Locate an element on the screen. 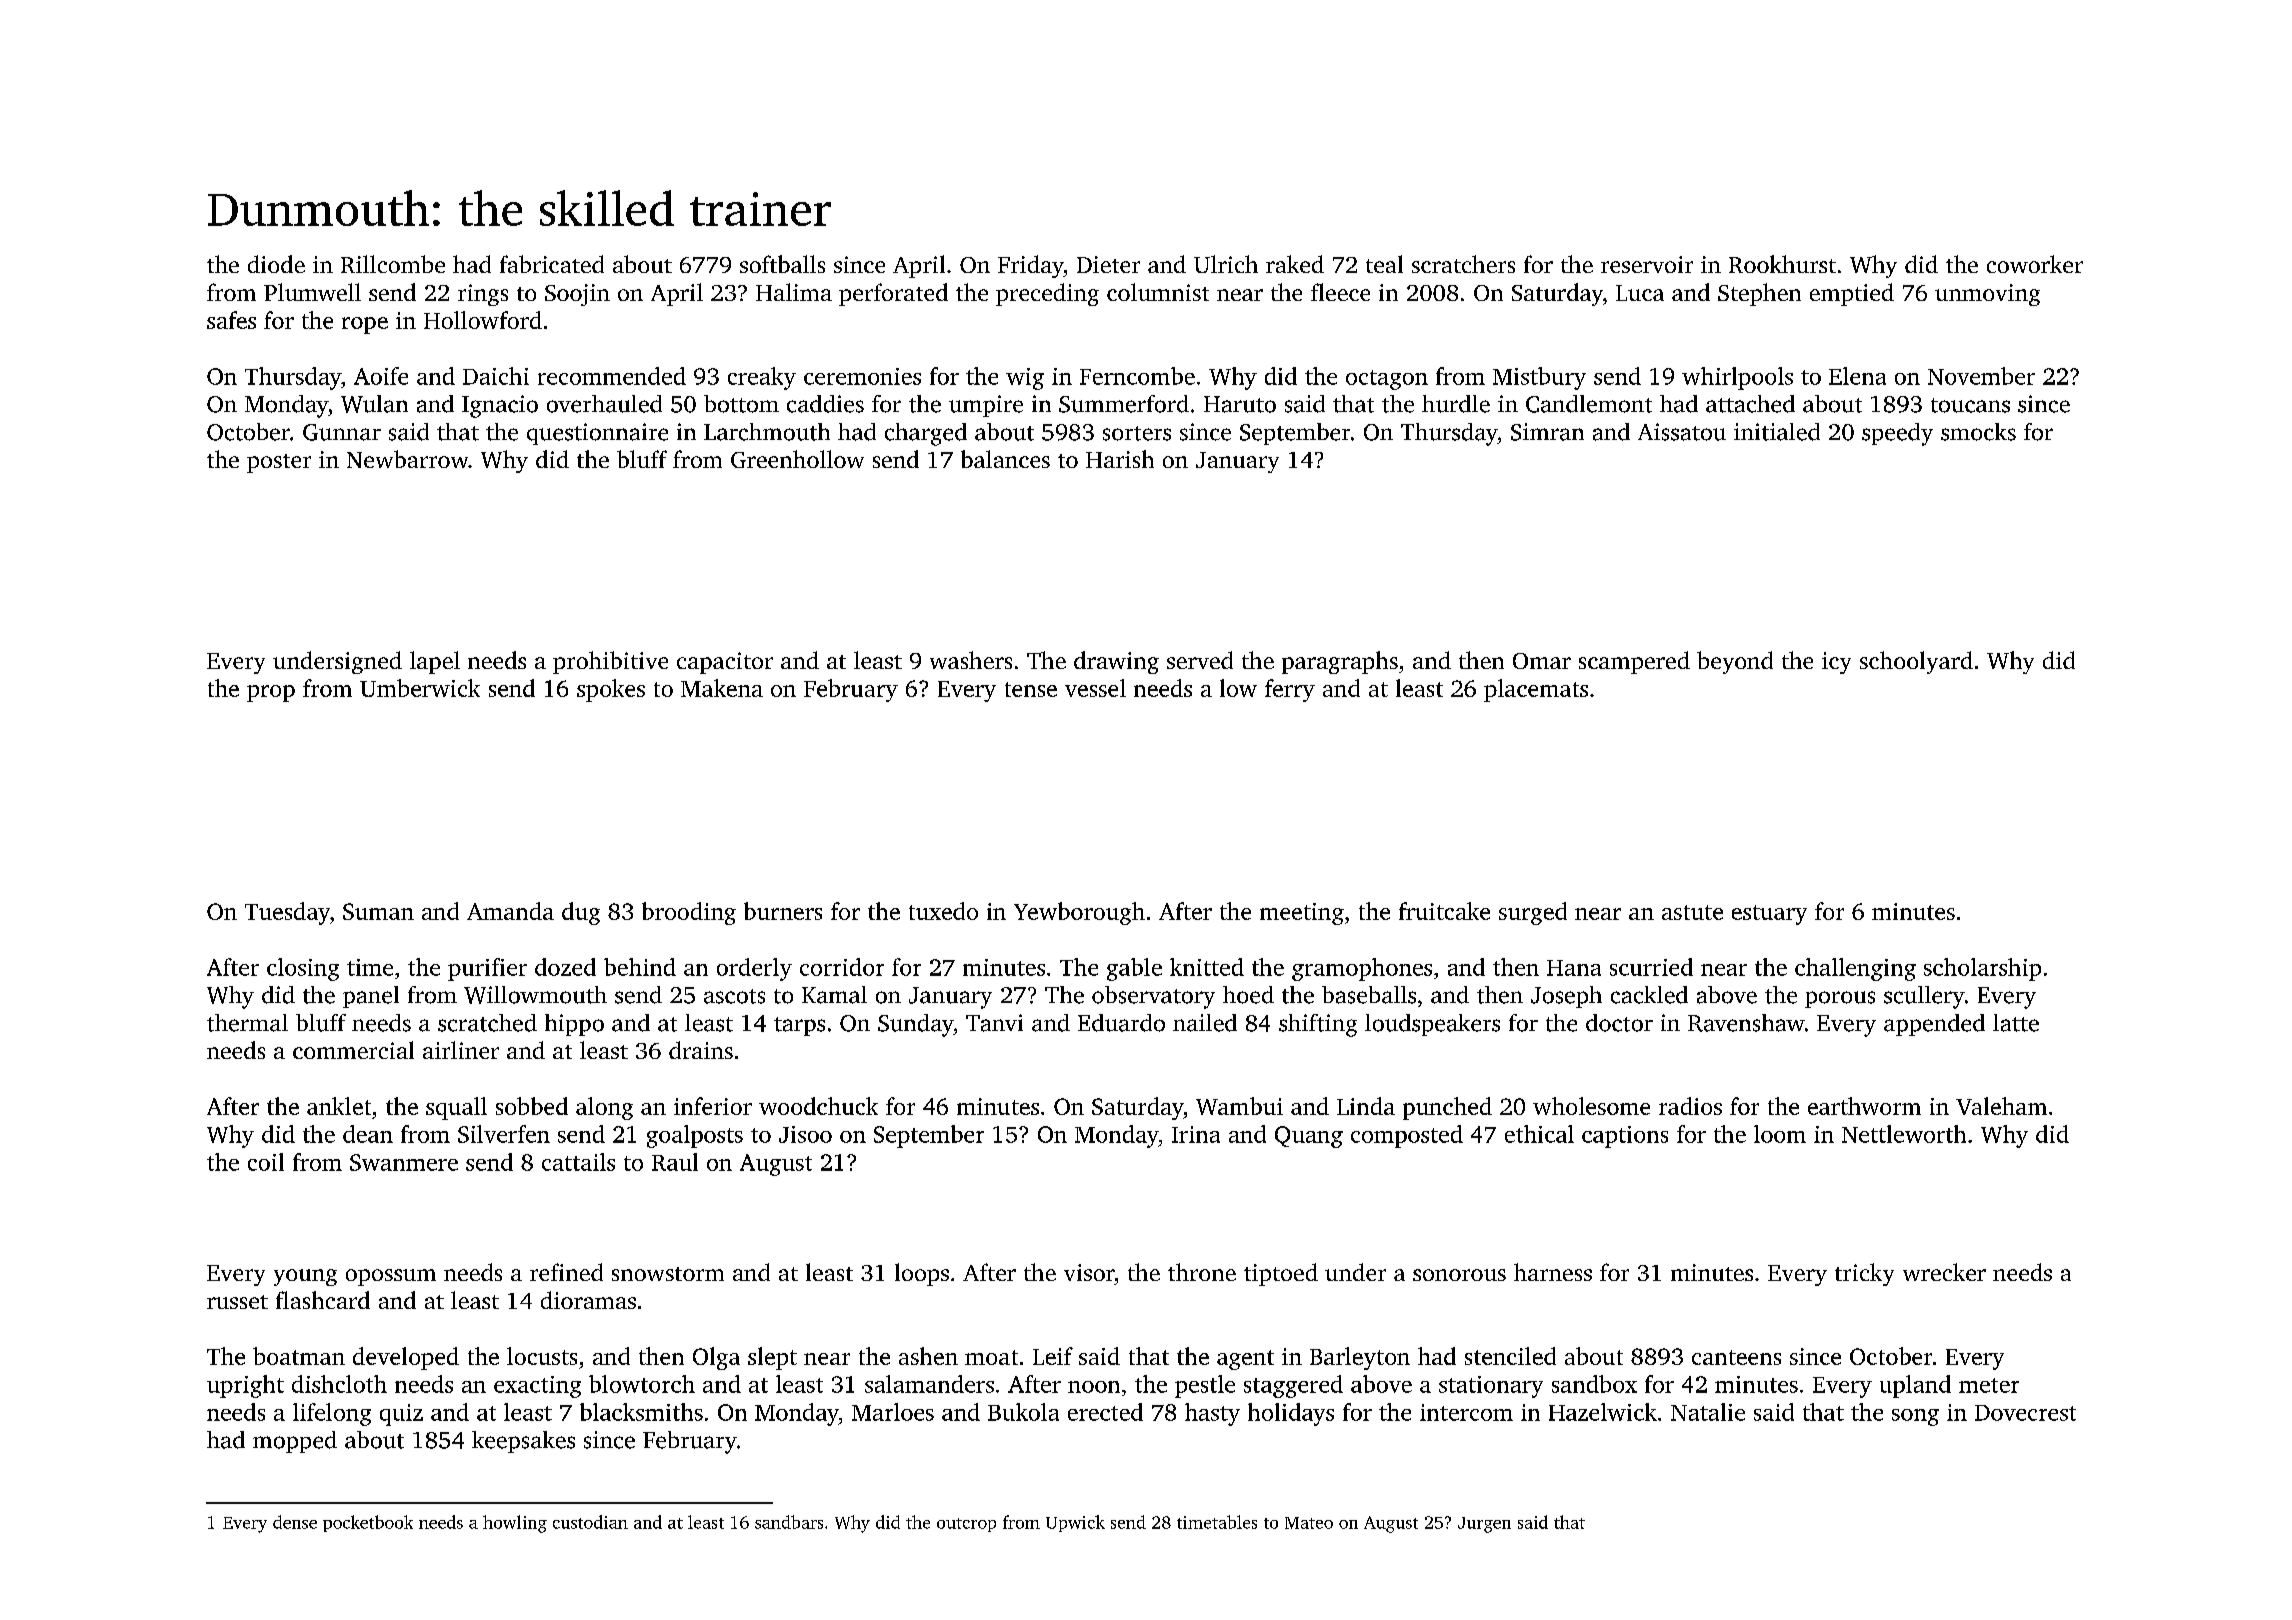 This screenshot has width=2292, height=1620. coil is located at coordinates (266, 1162).
